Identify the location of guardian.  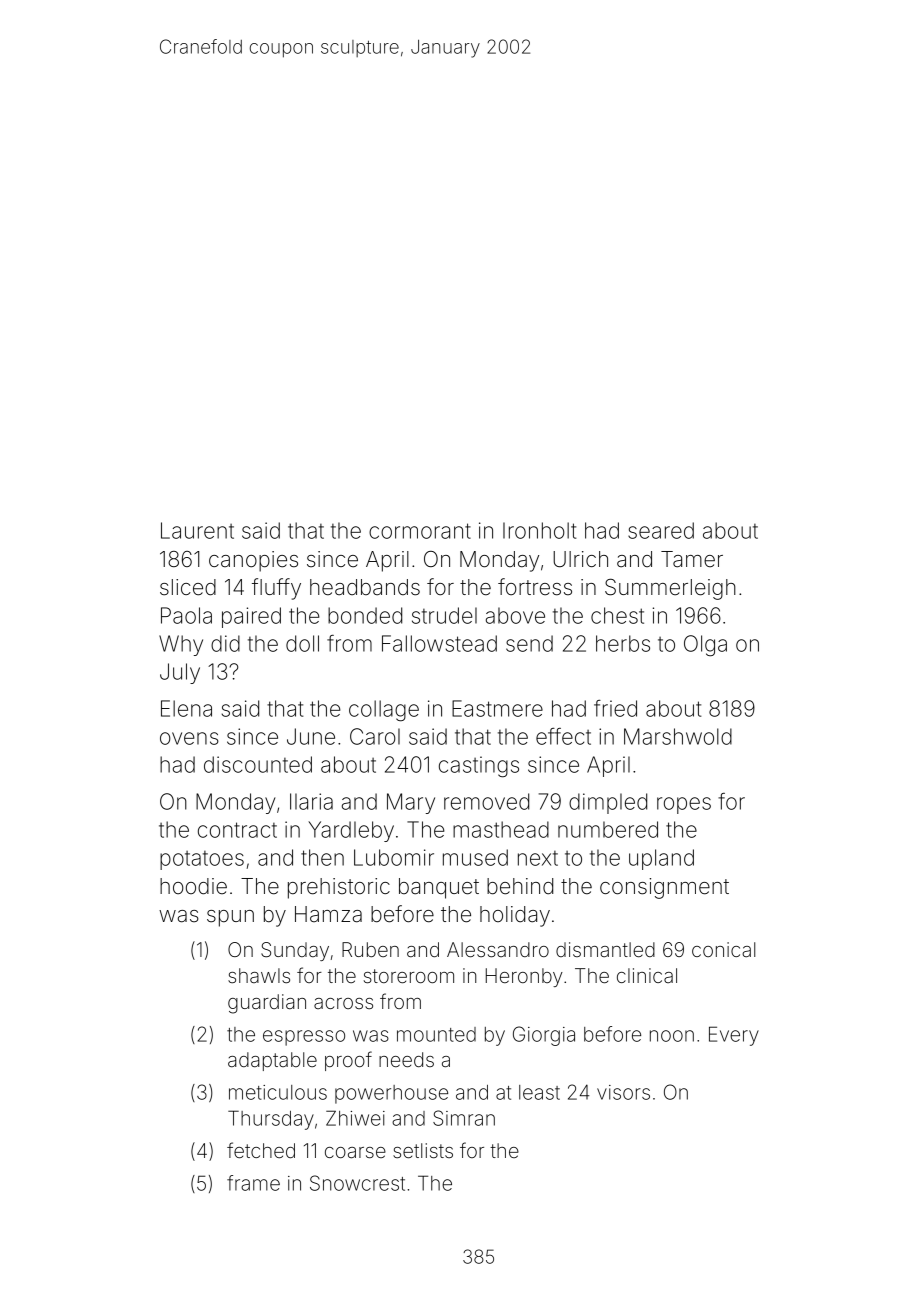
(267, 1004).
